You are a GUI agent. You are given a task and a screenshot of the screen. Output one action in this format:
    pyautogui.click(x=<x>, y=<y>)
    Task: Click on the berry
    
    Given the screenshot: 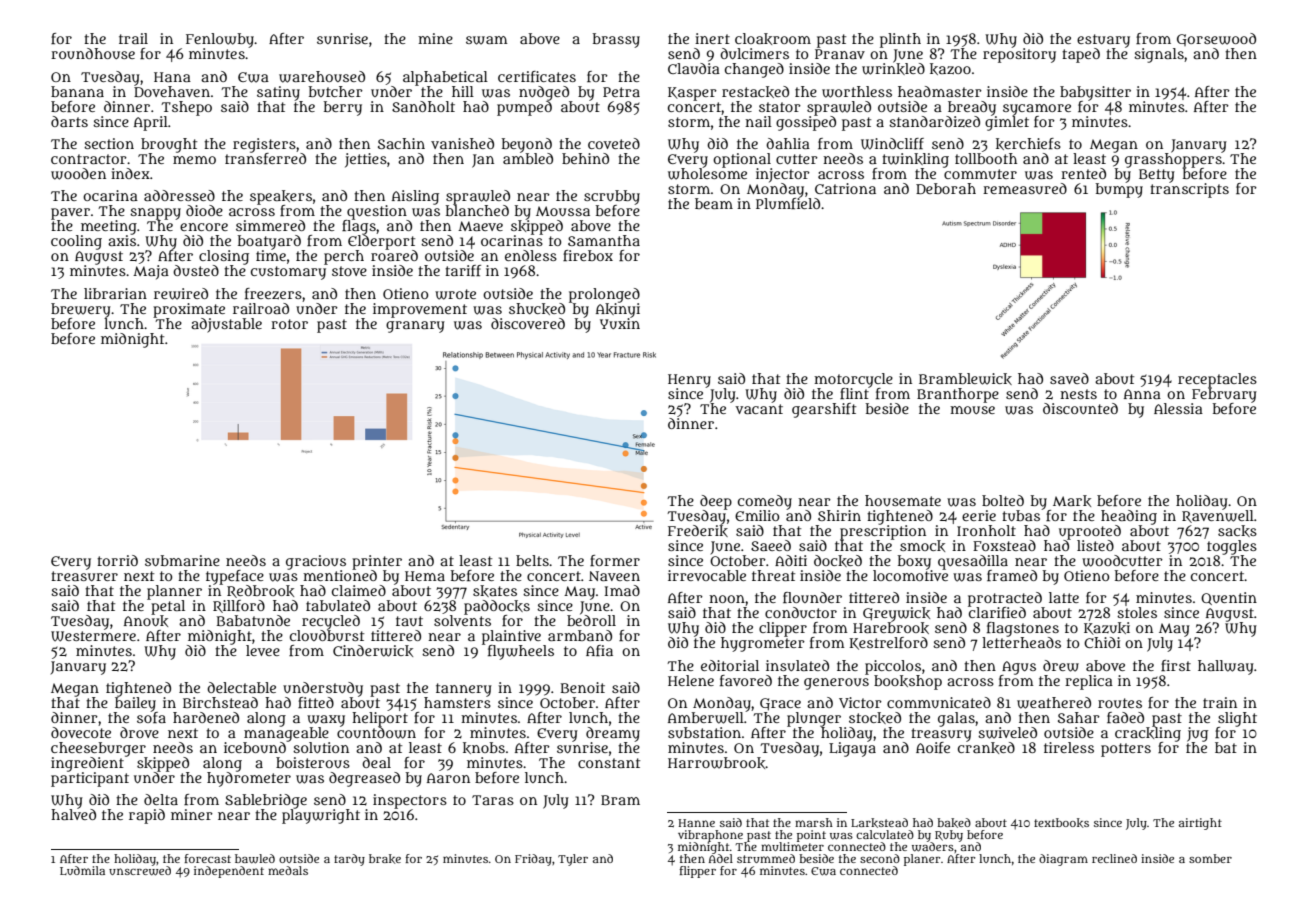 What is the action you would take?
    pyautogui.click(x=343, y=108)
